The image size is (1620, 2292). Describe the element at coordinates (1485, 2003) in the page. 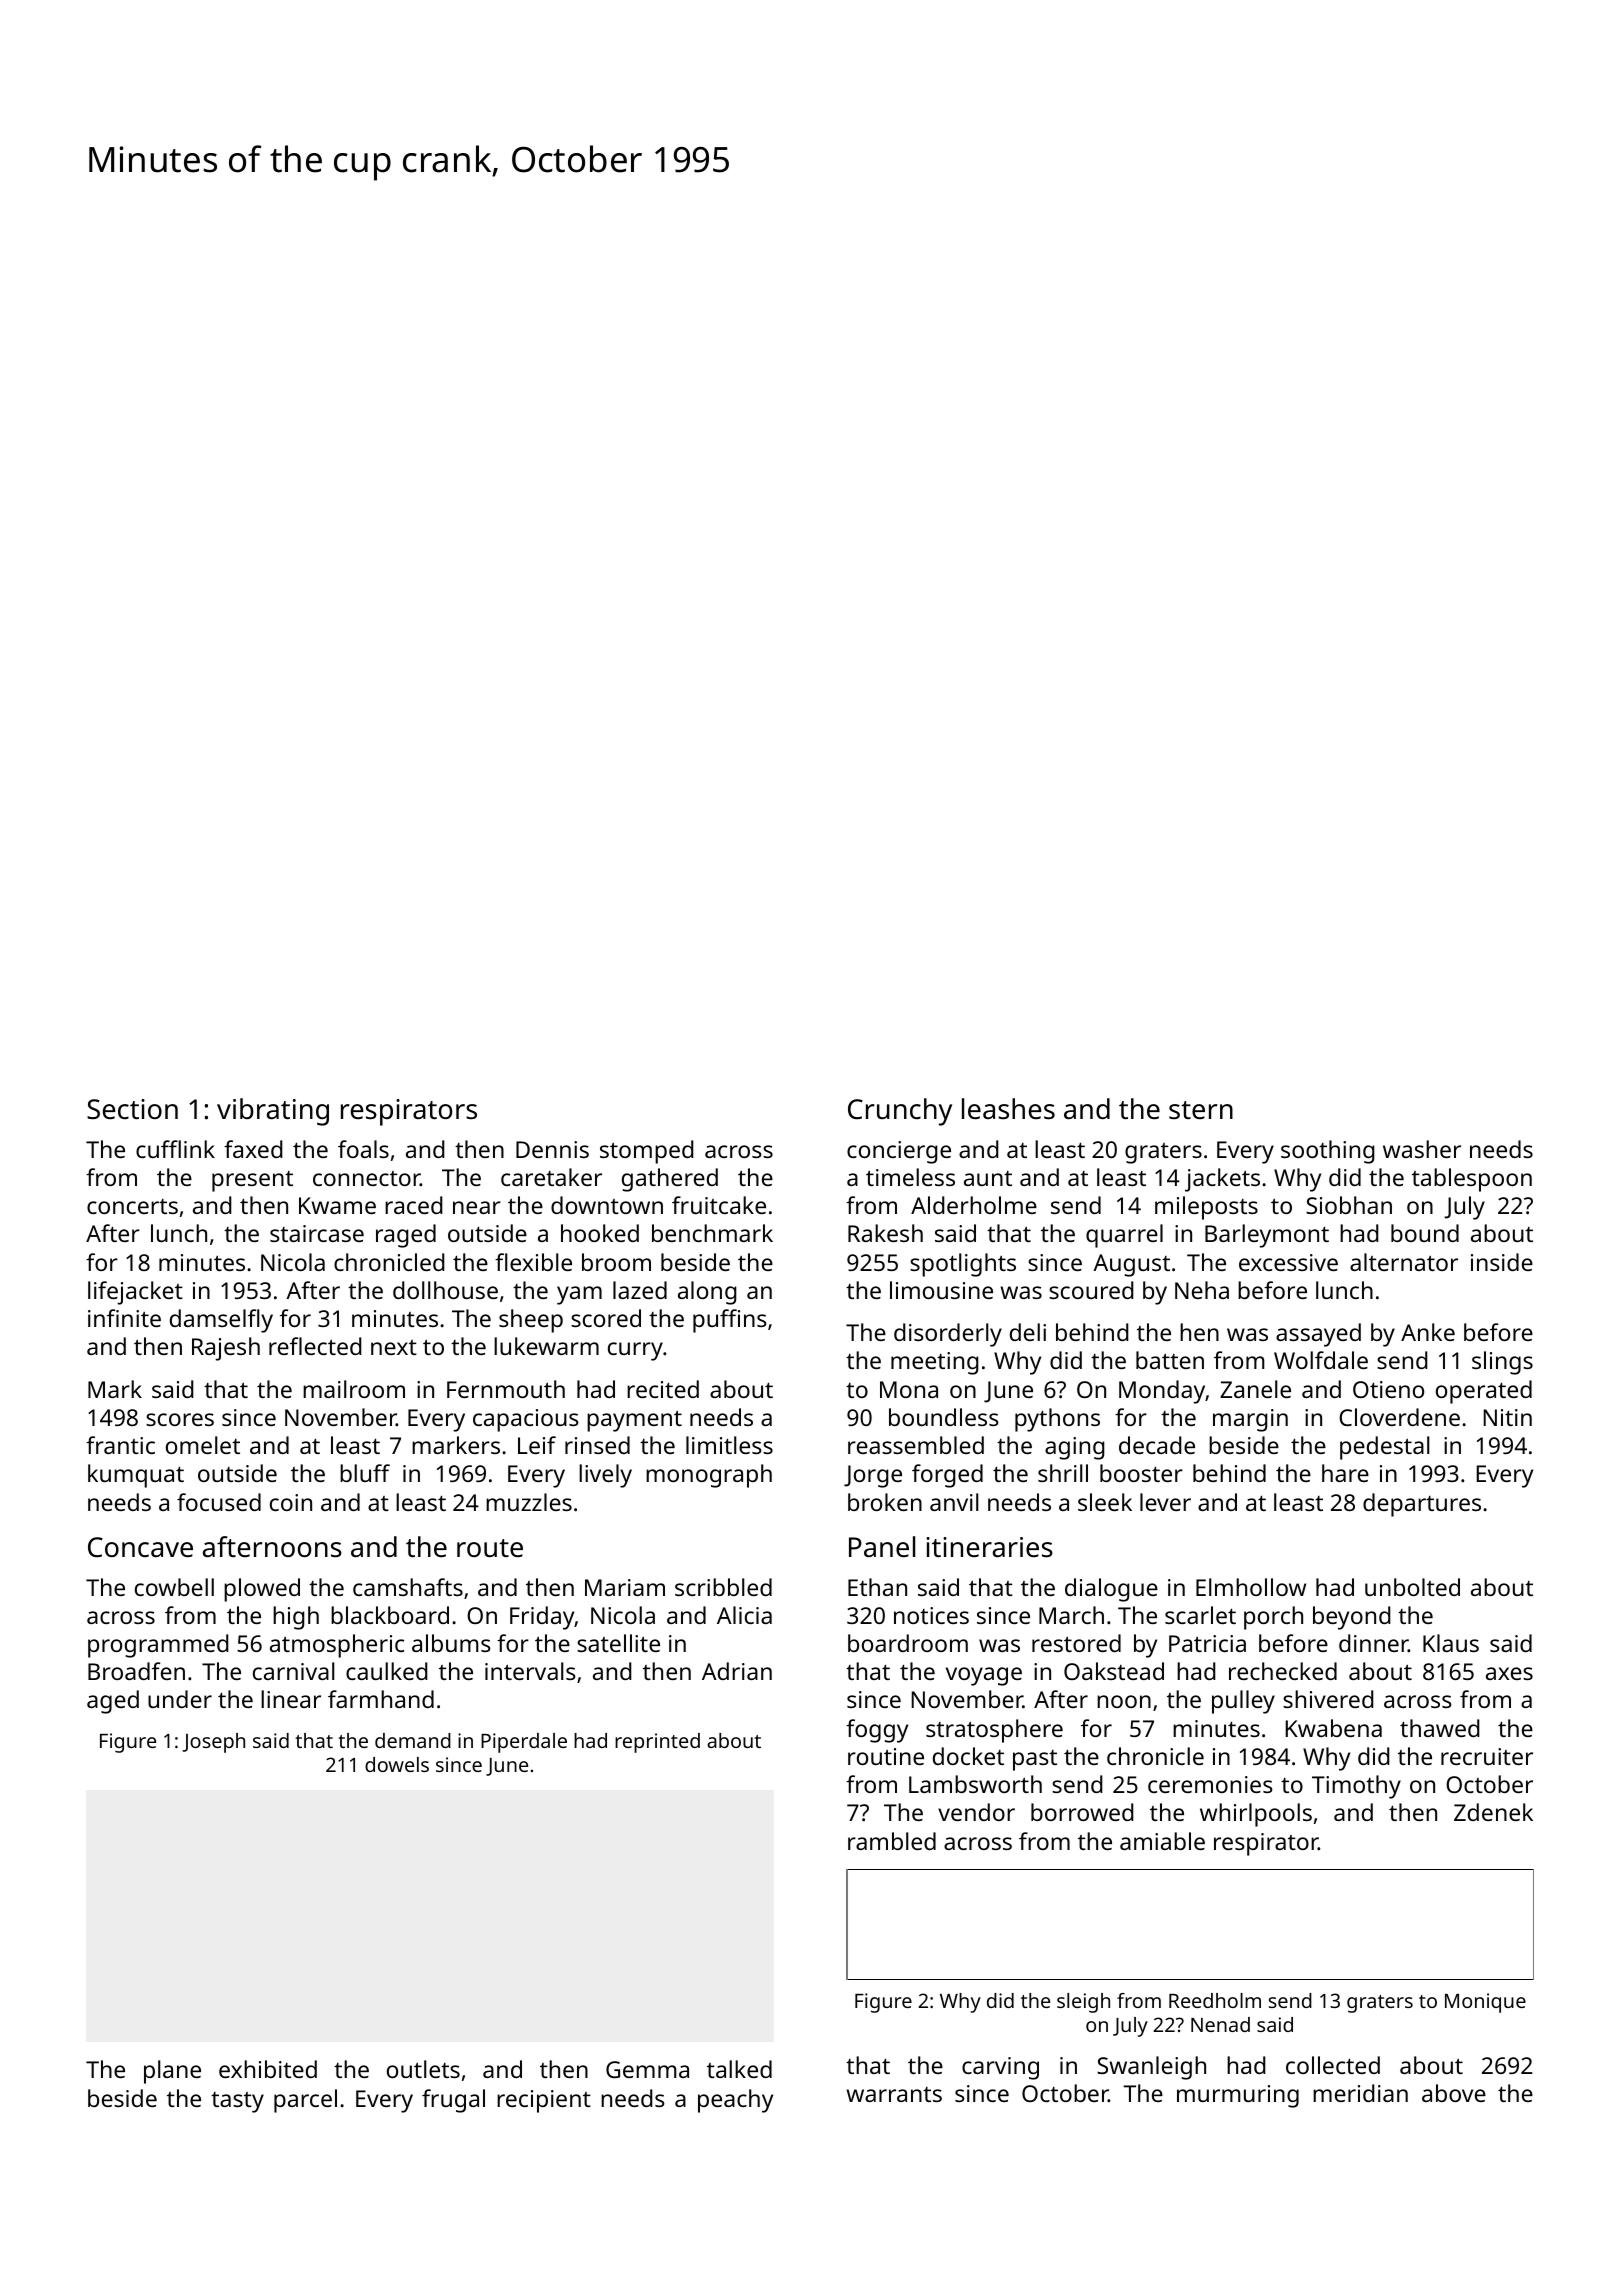

I see `Monique` at that location.
